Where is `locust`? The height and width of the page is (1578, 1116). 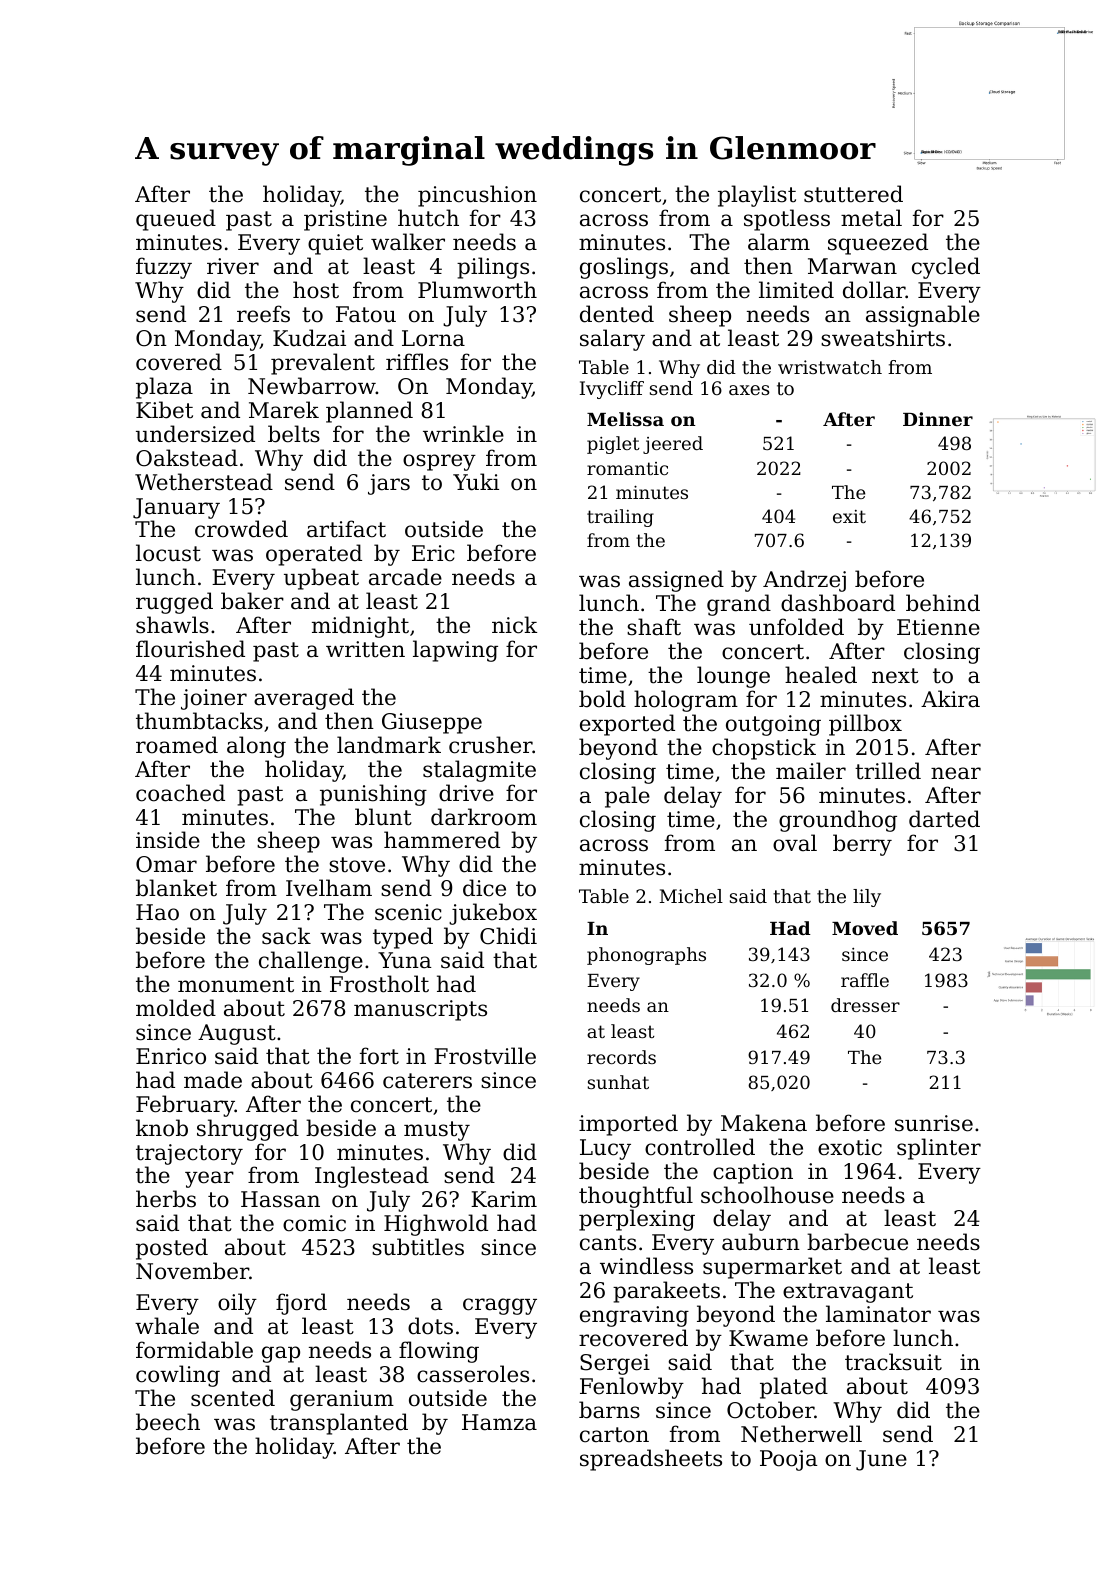
locust is located at coordinates (168, 553).
